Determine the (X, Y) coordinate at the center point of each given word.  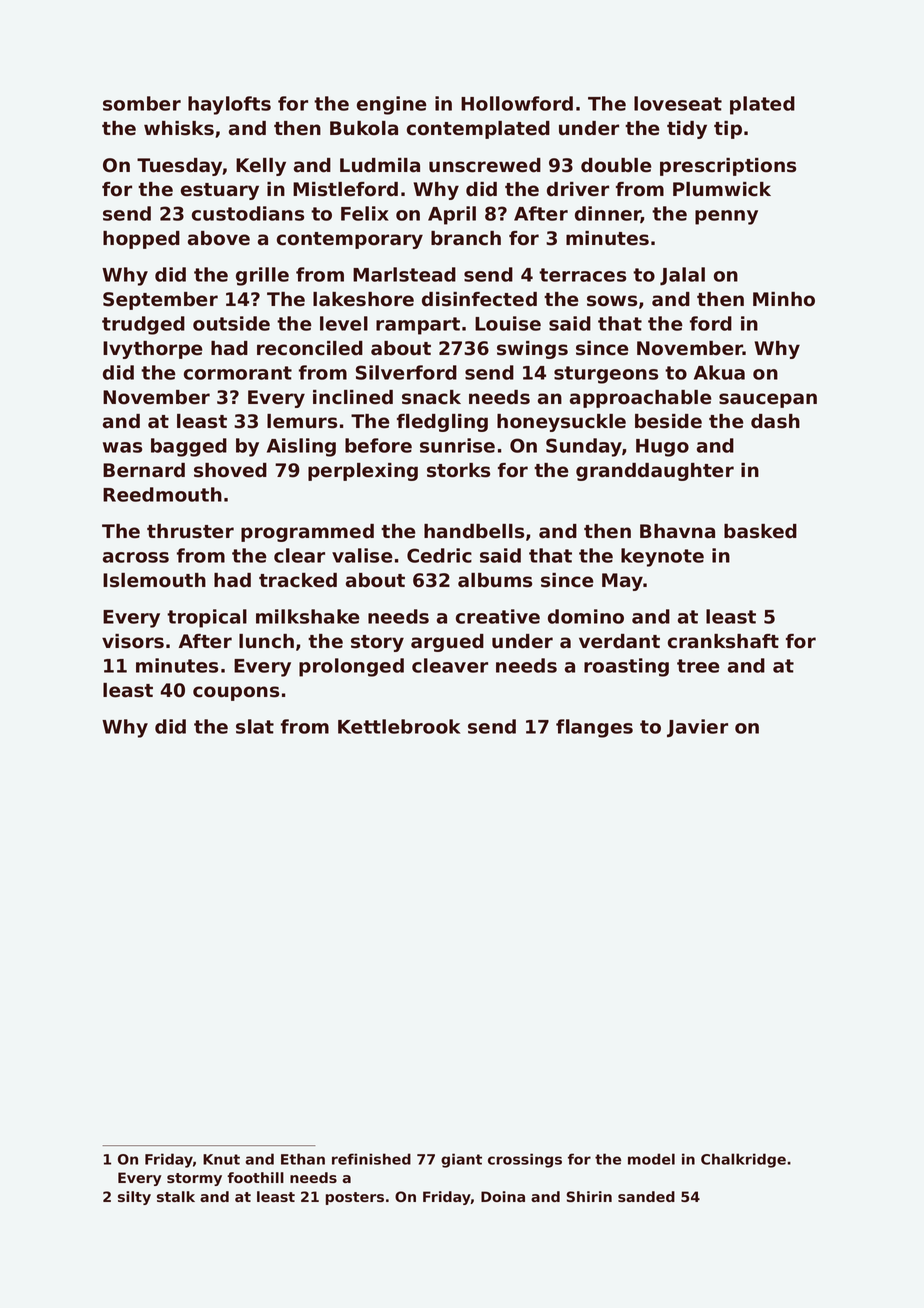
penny (726, 217)
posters (355, 1198)
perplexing (363, 472)
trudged (143, 325)
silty (134, 1198)
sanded (646, 1196)
